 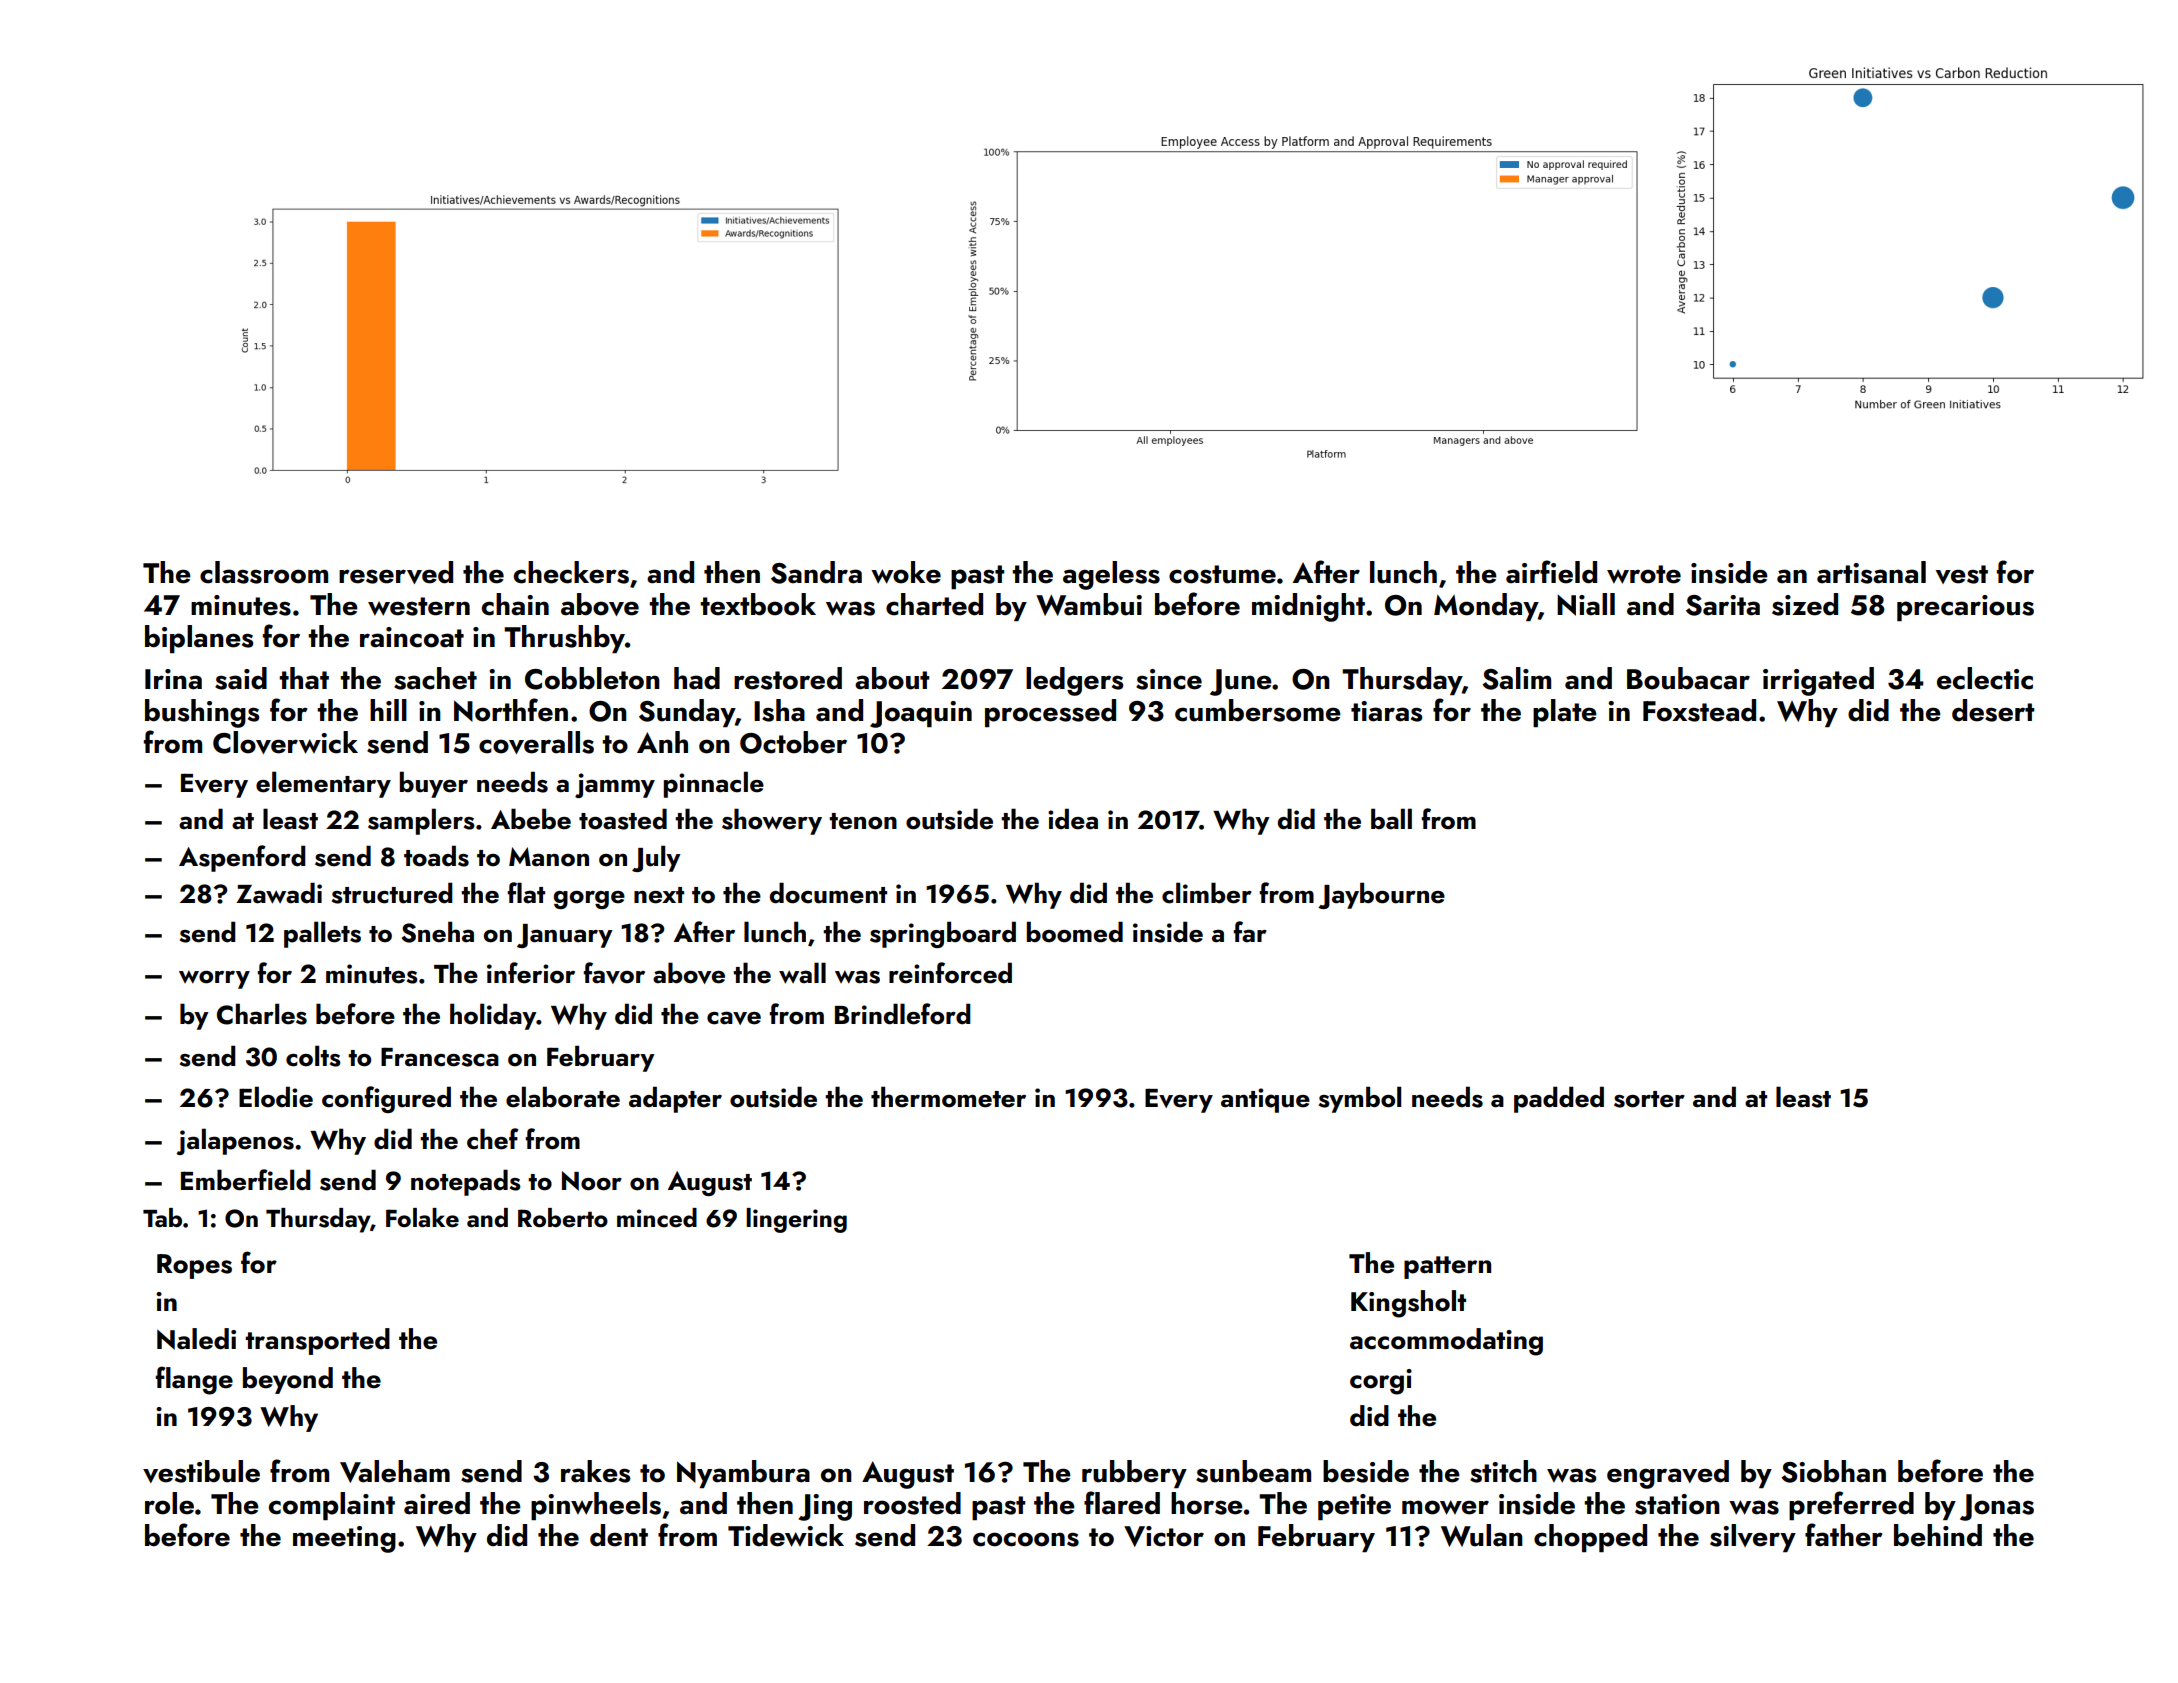 I want to click on pattern, so click(x=1447, y=1267).
